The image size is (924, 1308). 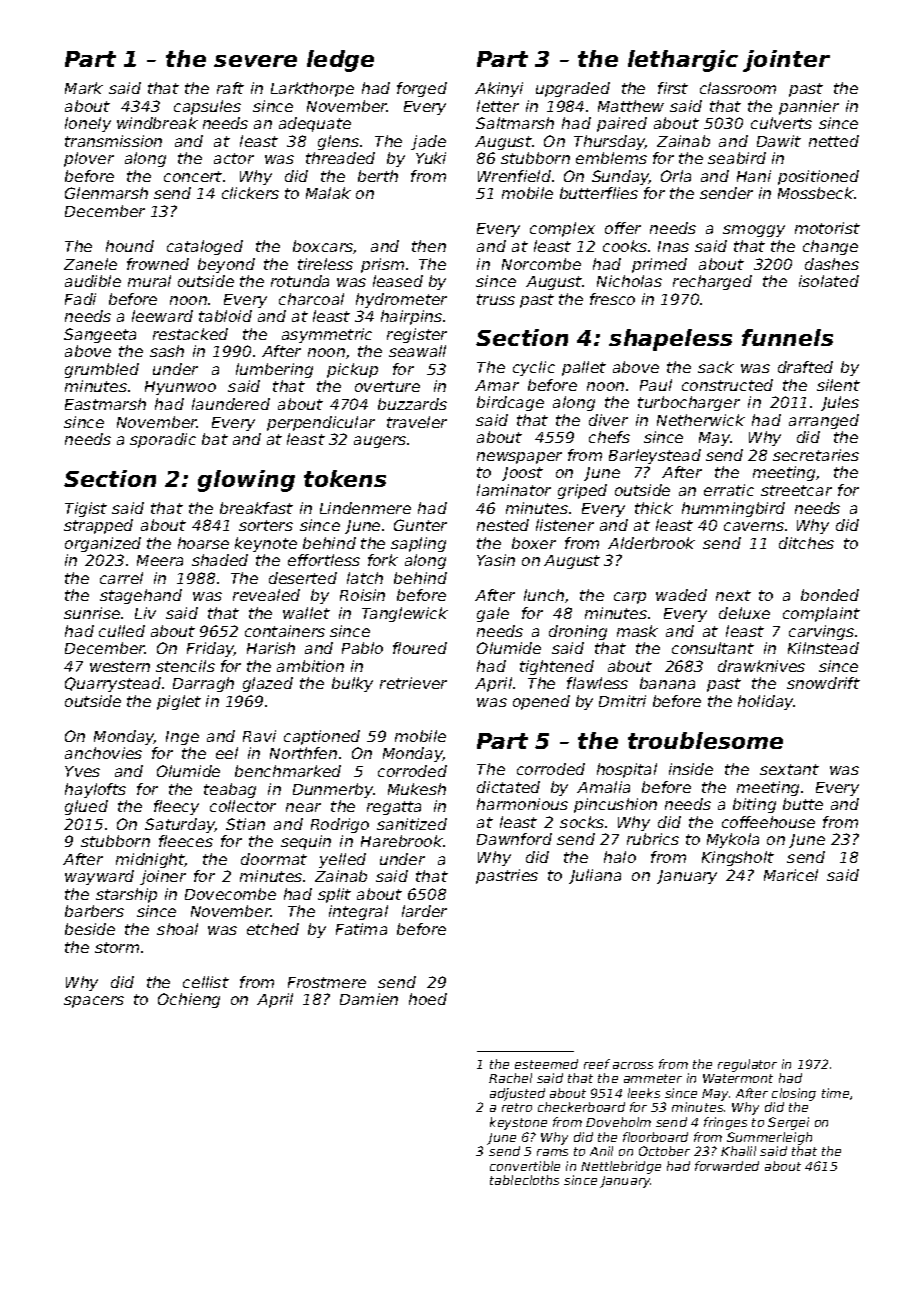 What do you see at coordinates (816, 455) in the page?
I see `secretaries` at bounding box center [816, 455].
